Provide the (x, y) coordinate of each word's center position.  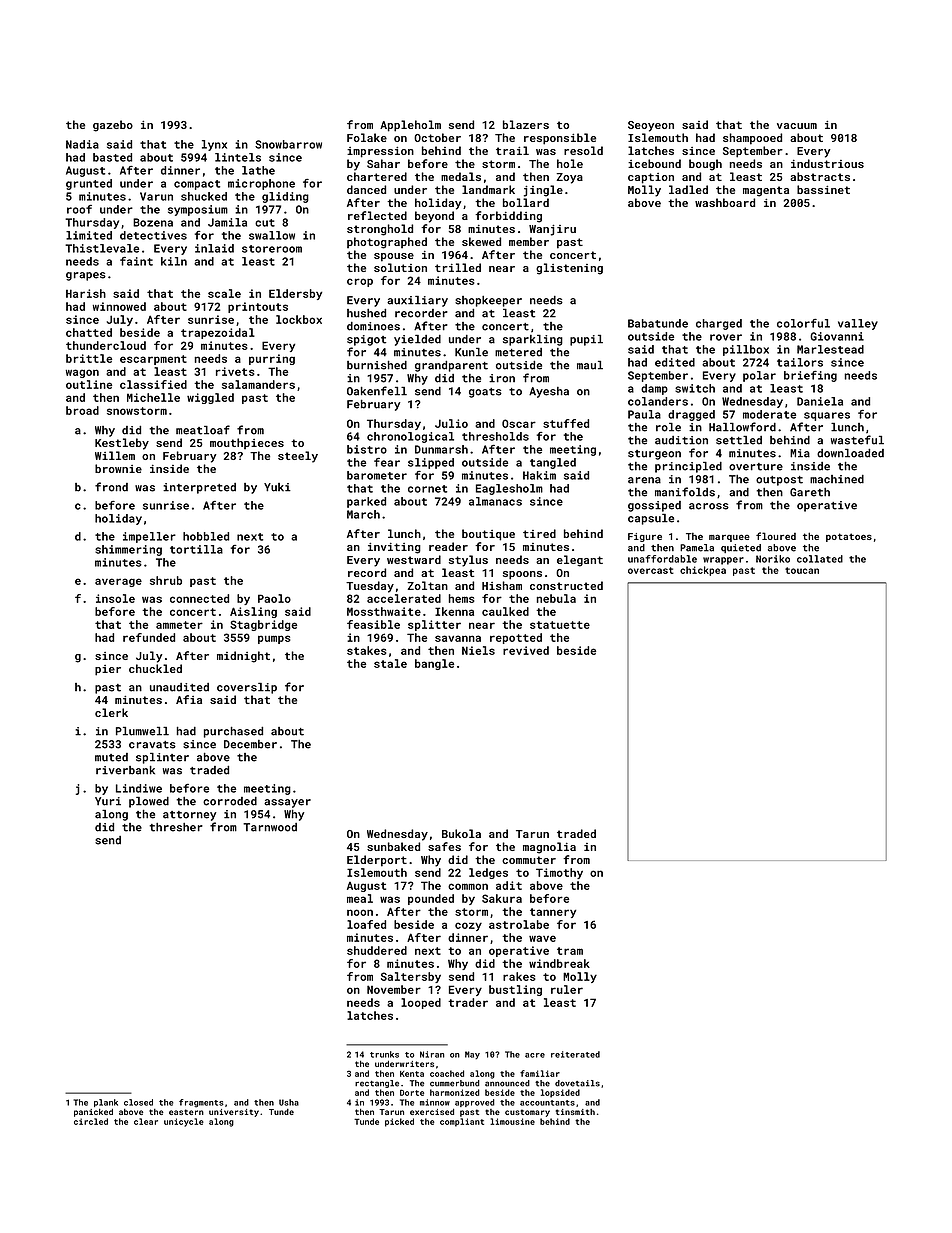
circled (91, 1121)
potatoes (849, 537)
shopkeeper (488, 301)
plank (106, 1103)
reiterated (575, 1054)
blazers (526, 124)
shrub (166, 580)
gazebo (113, 126)
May (472, 1055)
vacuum (797, 126)
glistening (569, 269)
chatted (89, 332)
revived (526, 650)
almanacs (495, 501)
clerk (111, 712)
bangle (434, 664)
